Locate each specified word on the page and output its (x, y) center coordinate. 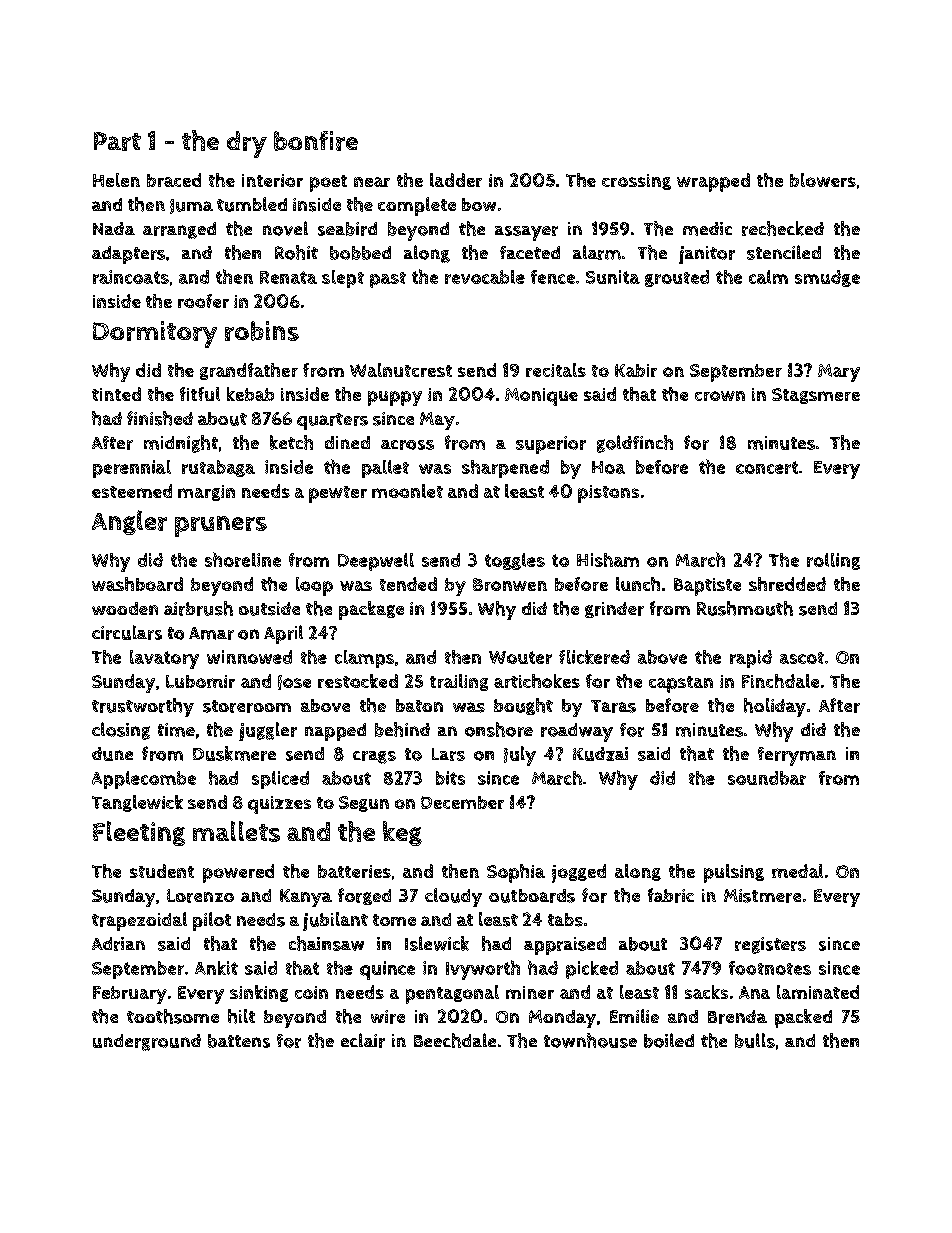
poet (328, 183)
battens (239, 1041)
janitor (707, 255)
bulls (755, 1040)
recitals (556, 370)
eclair (363, 1040)
